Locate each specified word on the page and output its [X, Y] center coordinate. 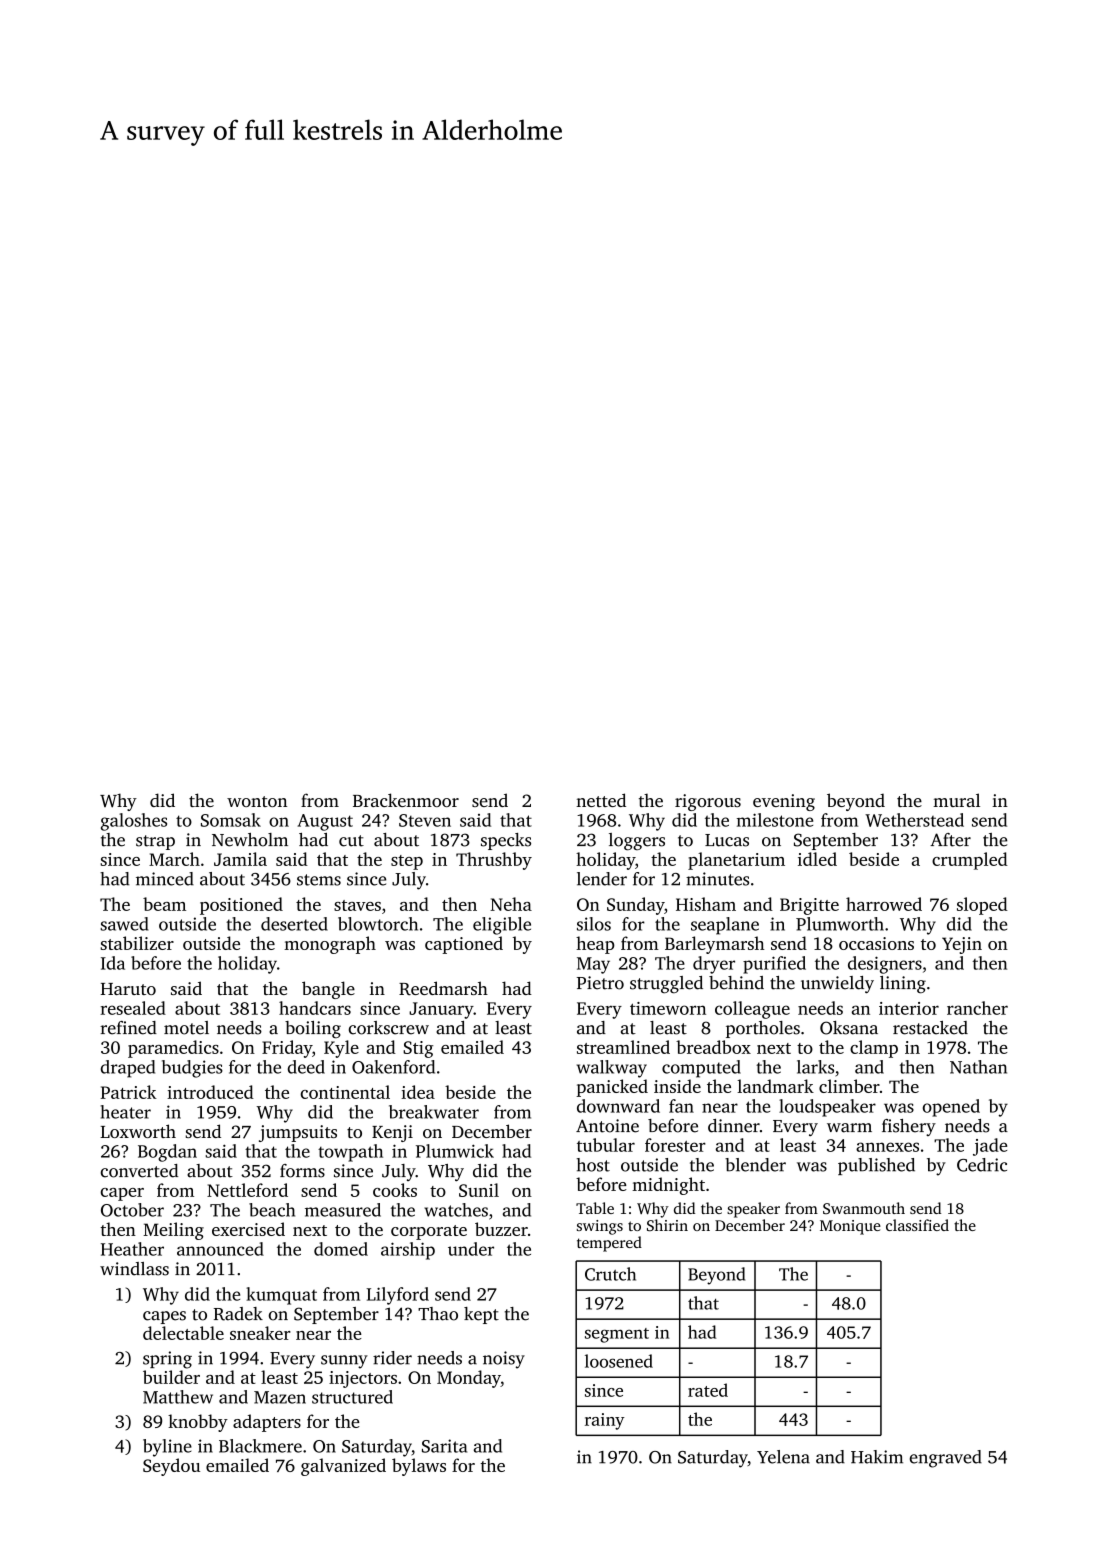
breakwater [434, 1112]
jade [990, 1147]
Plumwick [455, 1151]
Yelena [783, 1457]
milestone [775, 820]
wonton [257, 801]
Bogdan [167, 1153]
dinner [734, 1126]
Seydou [171, 1467]
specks [506, 841]
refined [128, 1028]
